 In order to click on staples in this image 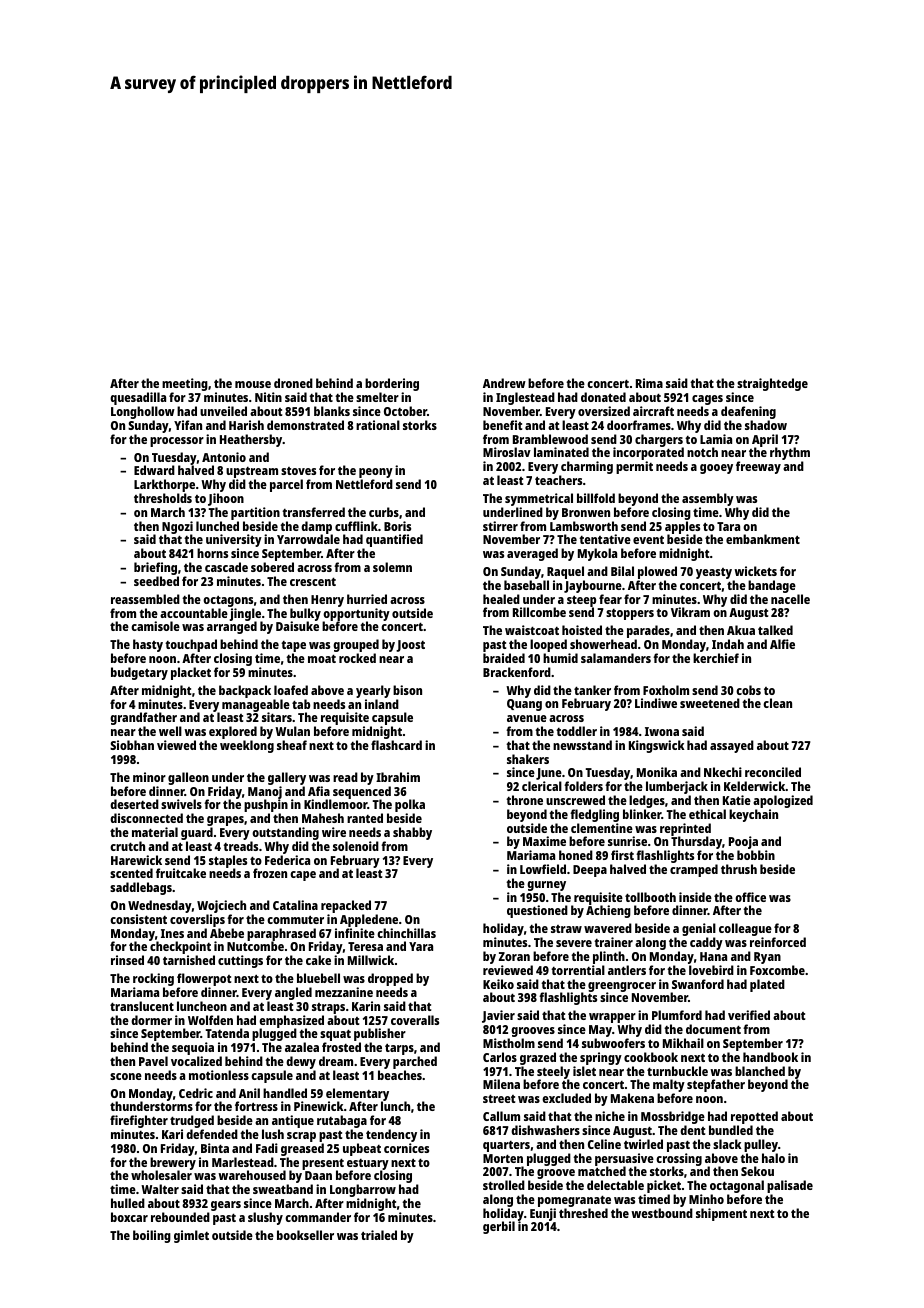, I will do `click(228, 862)`.
